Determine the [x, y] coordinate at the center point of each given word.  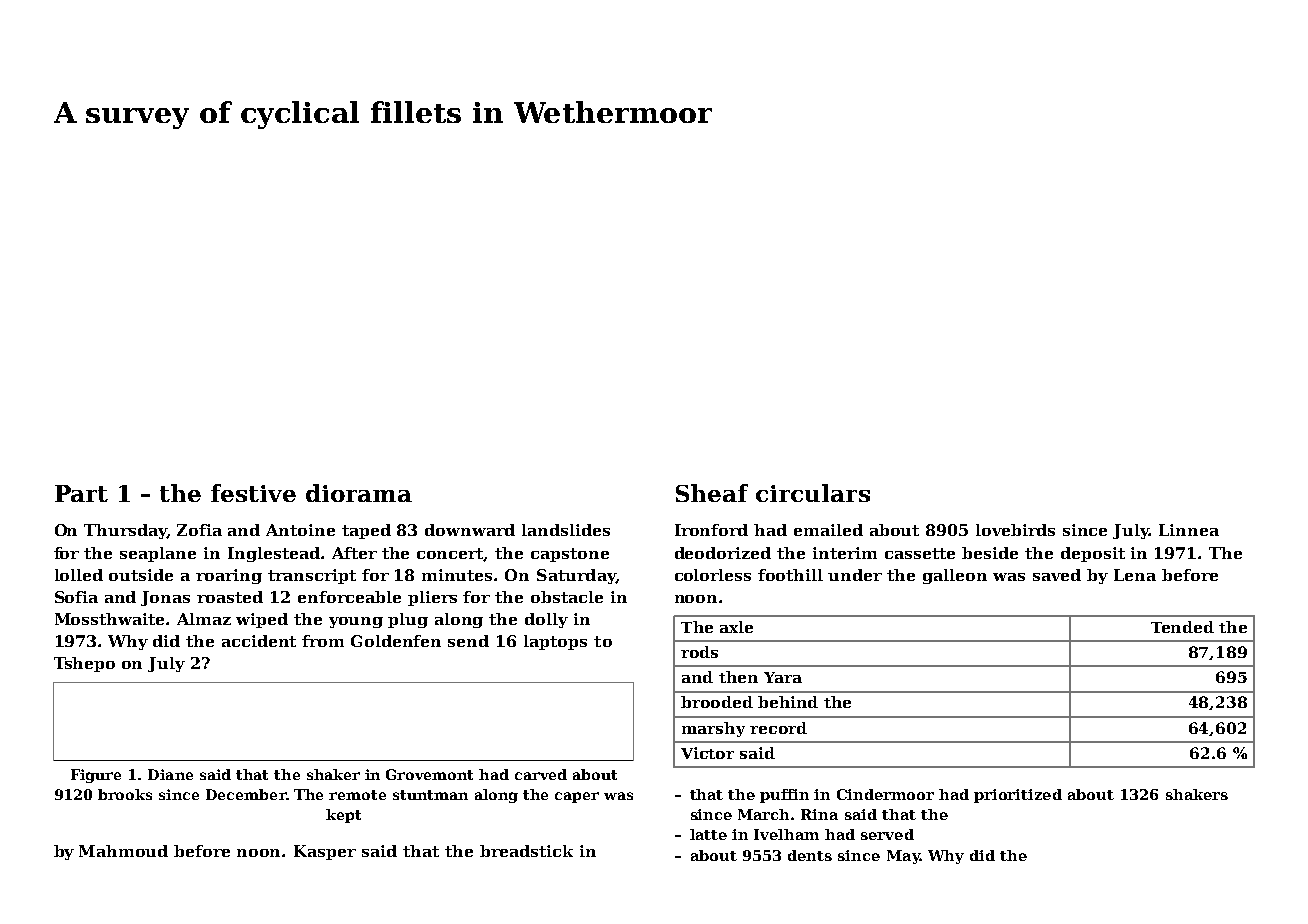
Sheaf [712, 493]
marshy [713, 729]
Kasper [325, 852]
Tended [1182, 627]
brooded [717, 702]
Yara [783, 677]
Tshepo [84, 664]
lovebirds [1015, 530]
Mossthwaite [109, 619]
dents [810, 855]
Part [81, 493]
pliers [432, 598]
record [778, 728]
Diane [170, 774]
